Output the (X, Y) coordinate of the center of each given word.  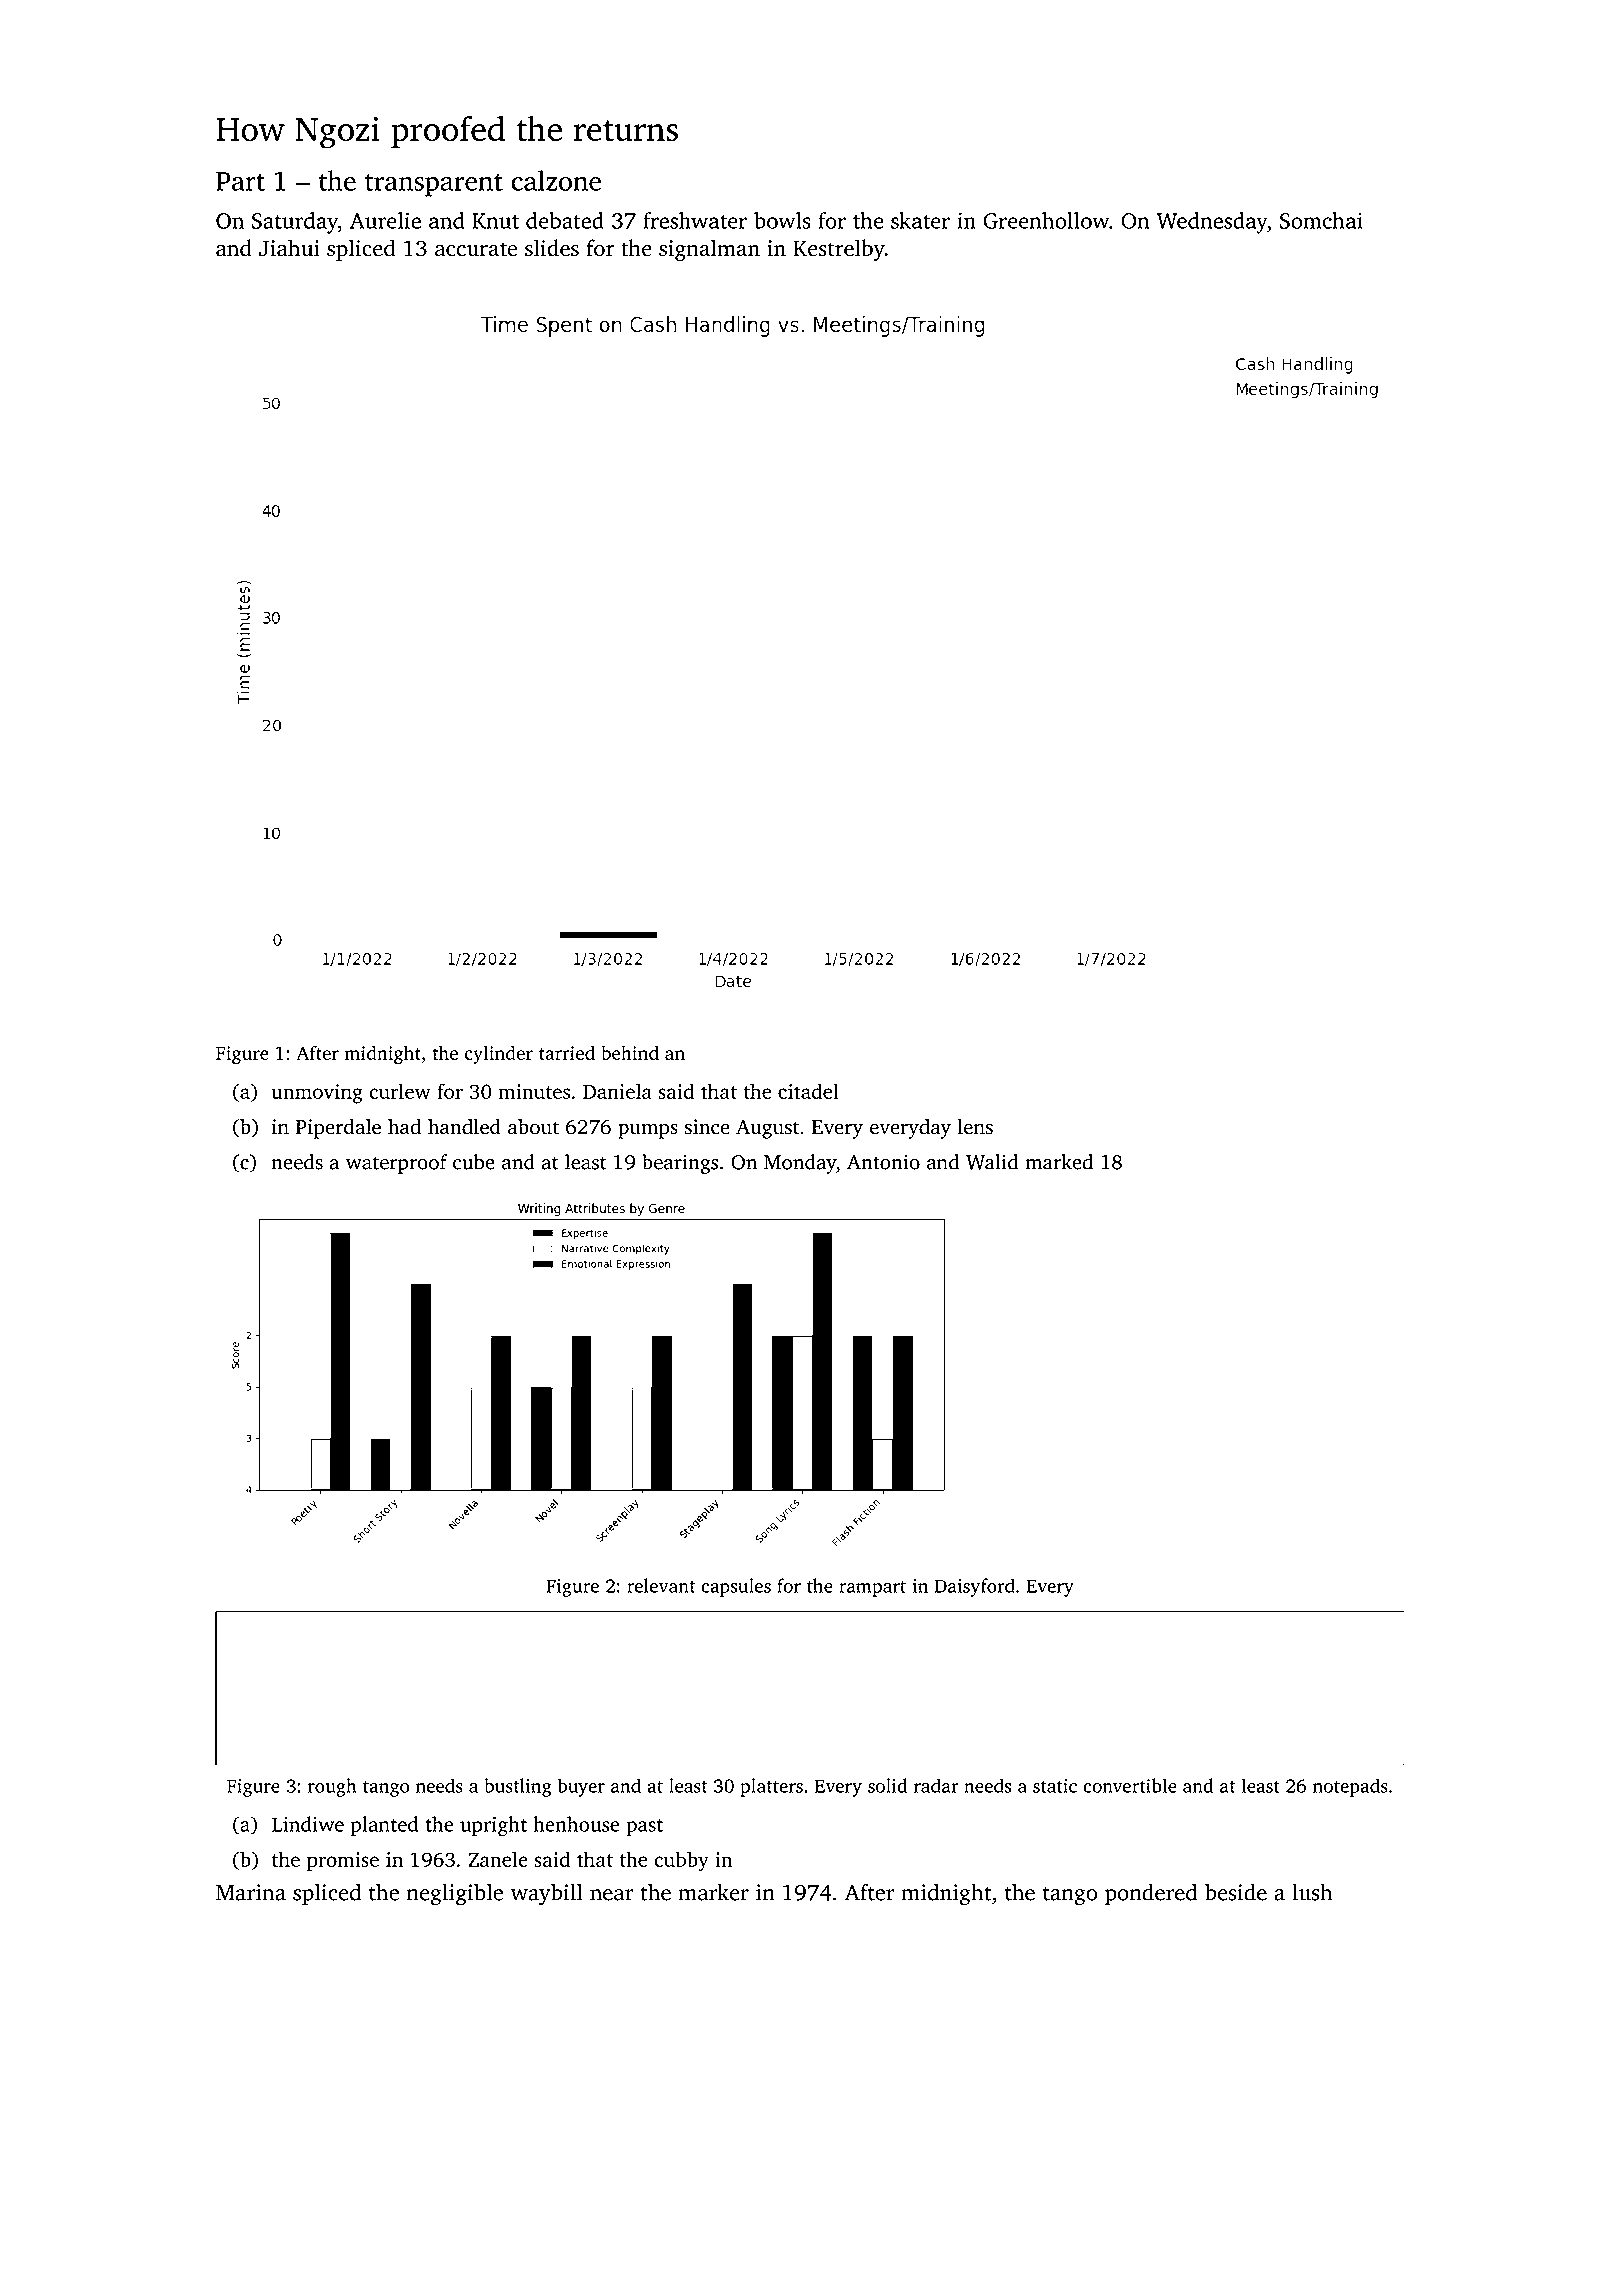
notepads (1350, 1787)
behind (630, 1052)
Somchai (1321, 220)
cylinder (499, 1054)
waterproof (397, 1164)
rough (332, 1787)
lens (975, 1127)
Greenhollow (1046, 220)
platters (771, 1787)
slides (552, 248)
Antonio (883, 1162)
